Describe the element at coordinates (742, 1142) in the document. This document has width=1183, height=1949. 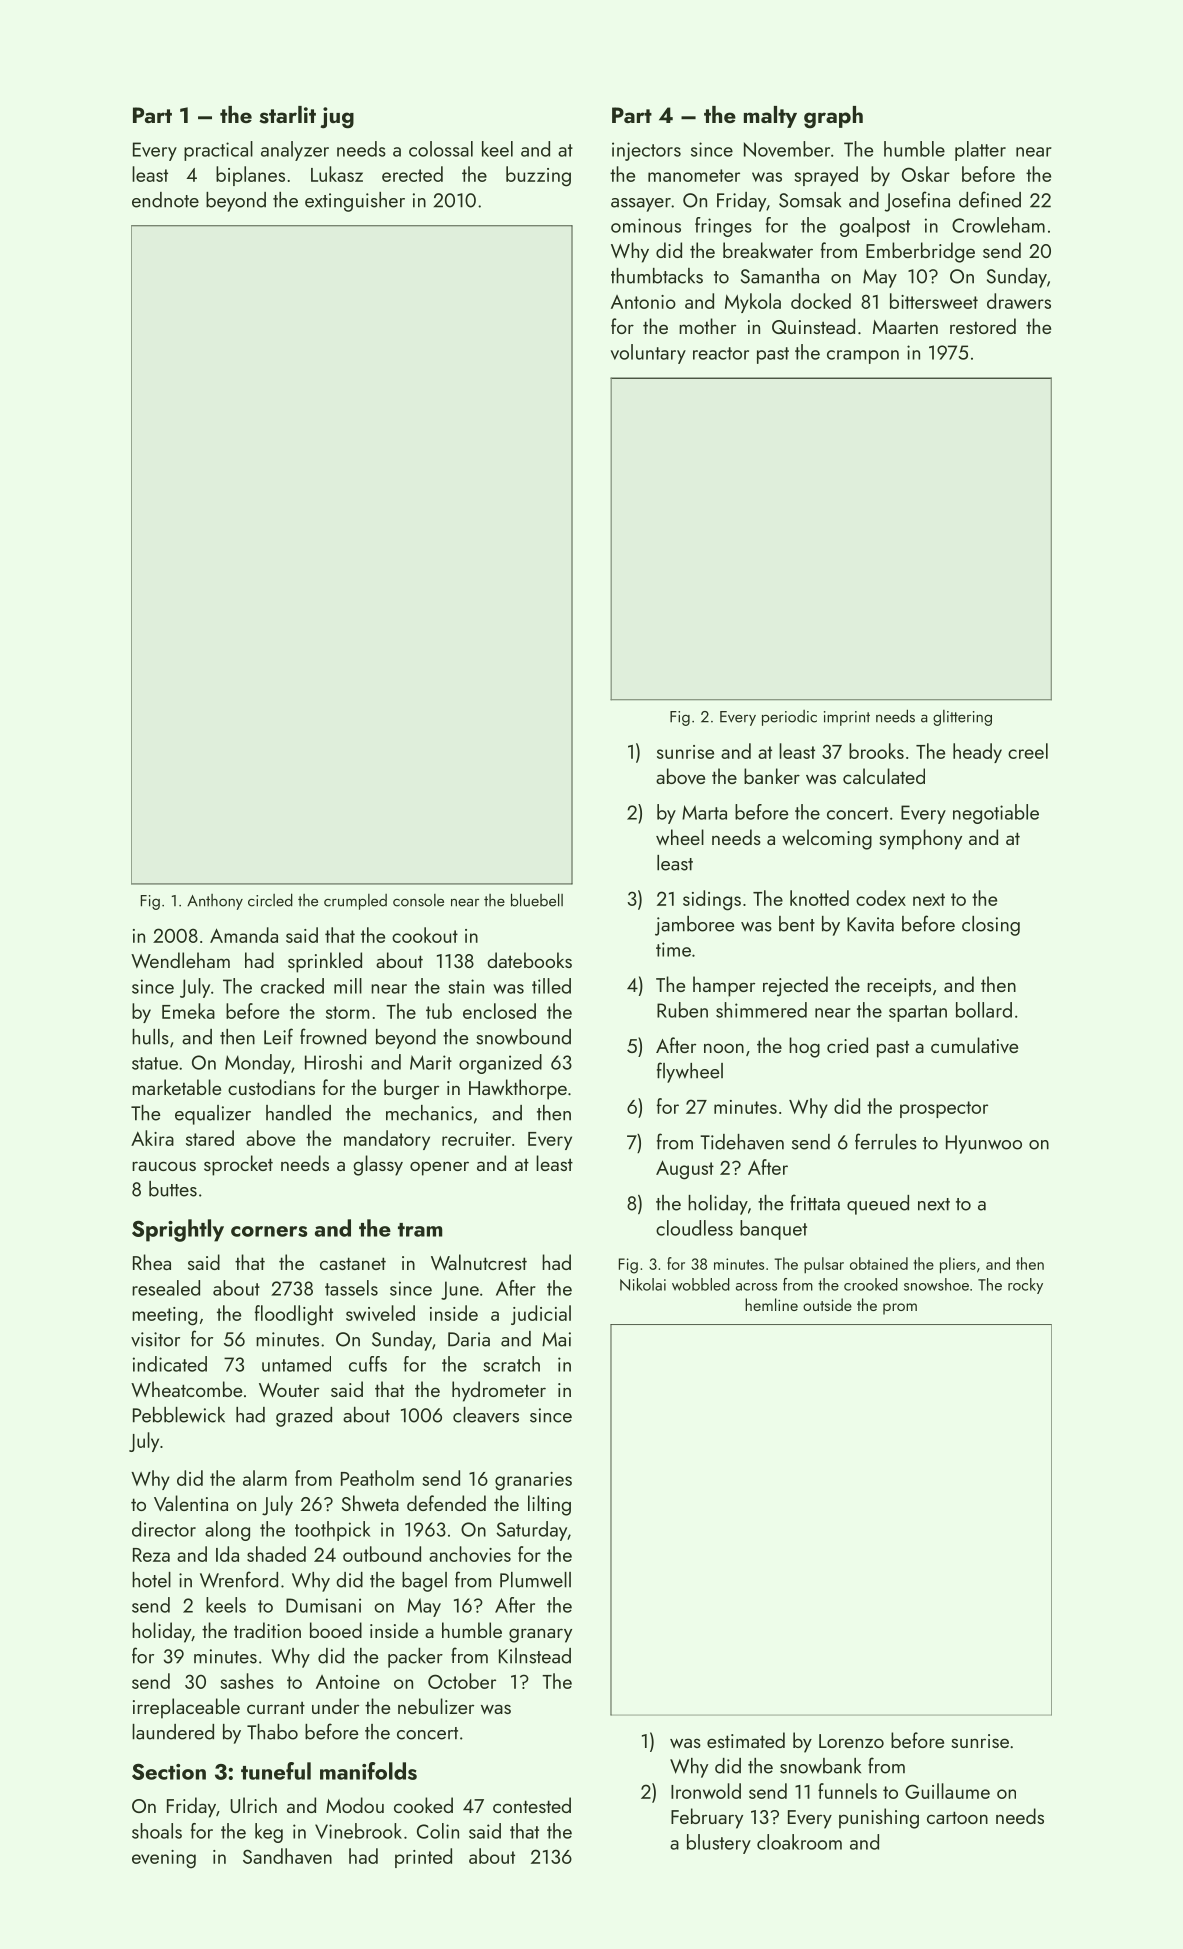
I see `Tidehaven` at that location.
